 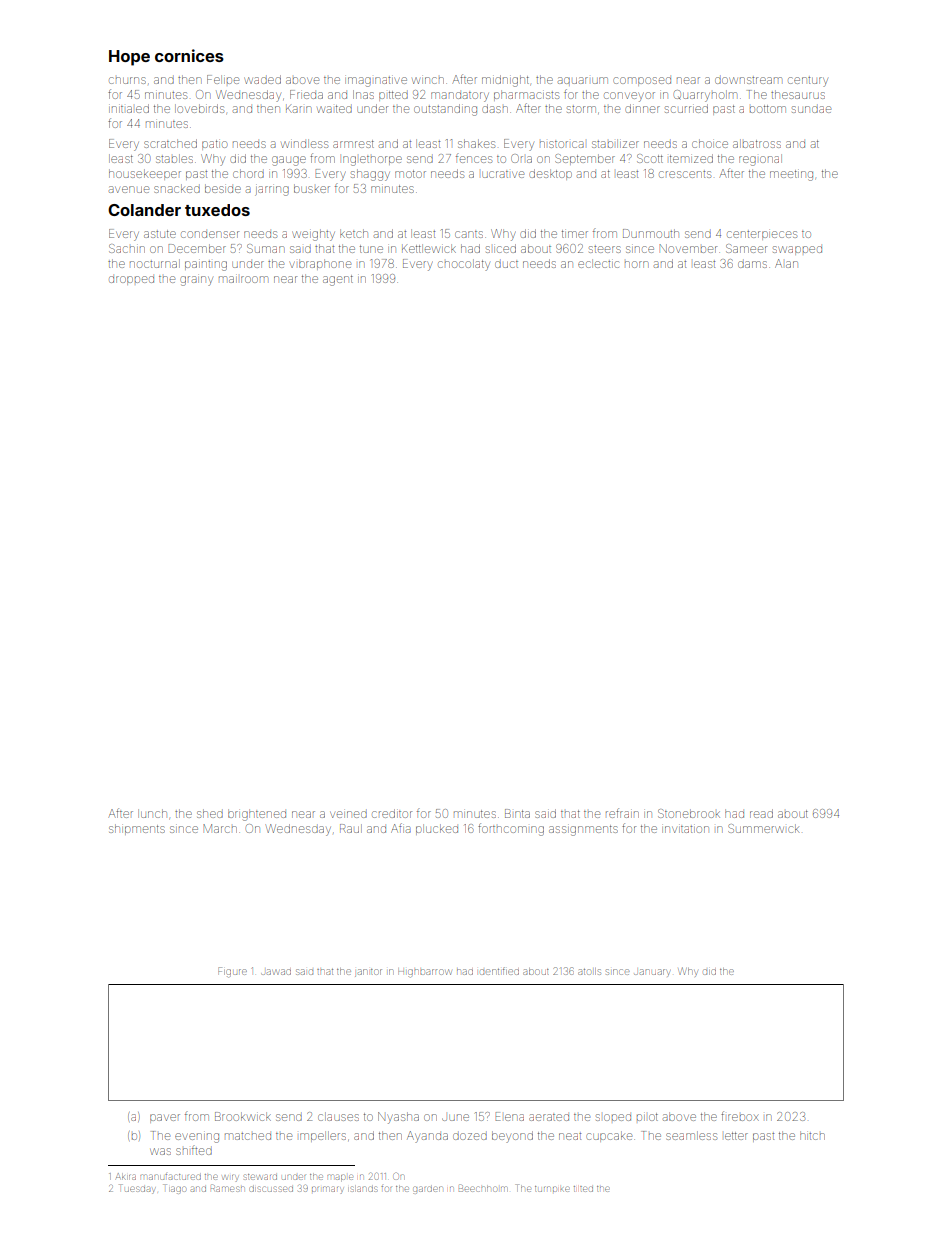 What do you see at coordinates (271, 1189) in the image?
I see `discussed` at bounding box center [271, 1189].
